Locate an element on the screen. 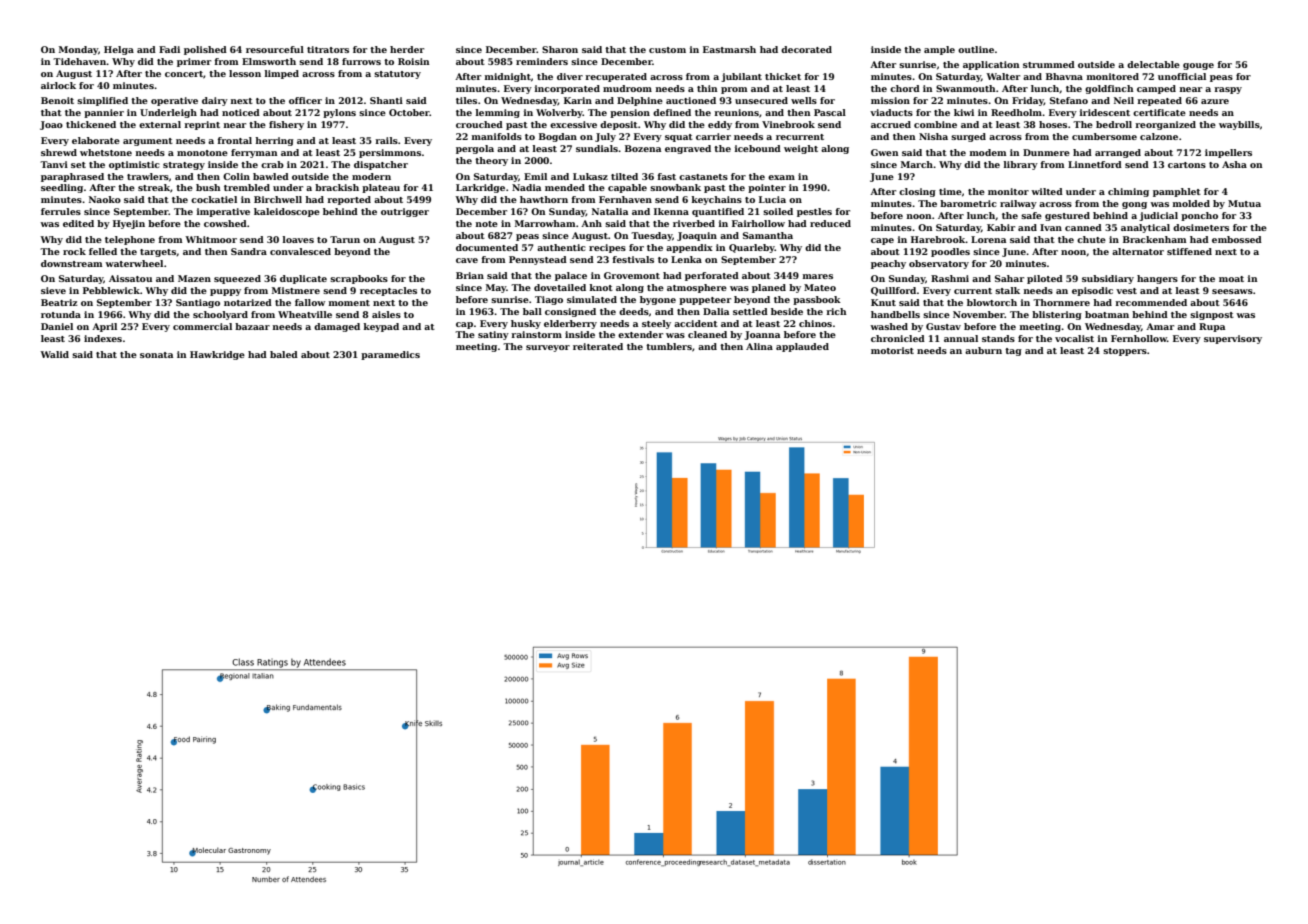  Rashmi is located at coordinates (950, 278).
